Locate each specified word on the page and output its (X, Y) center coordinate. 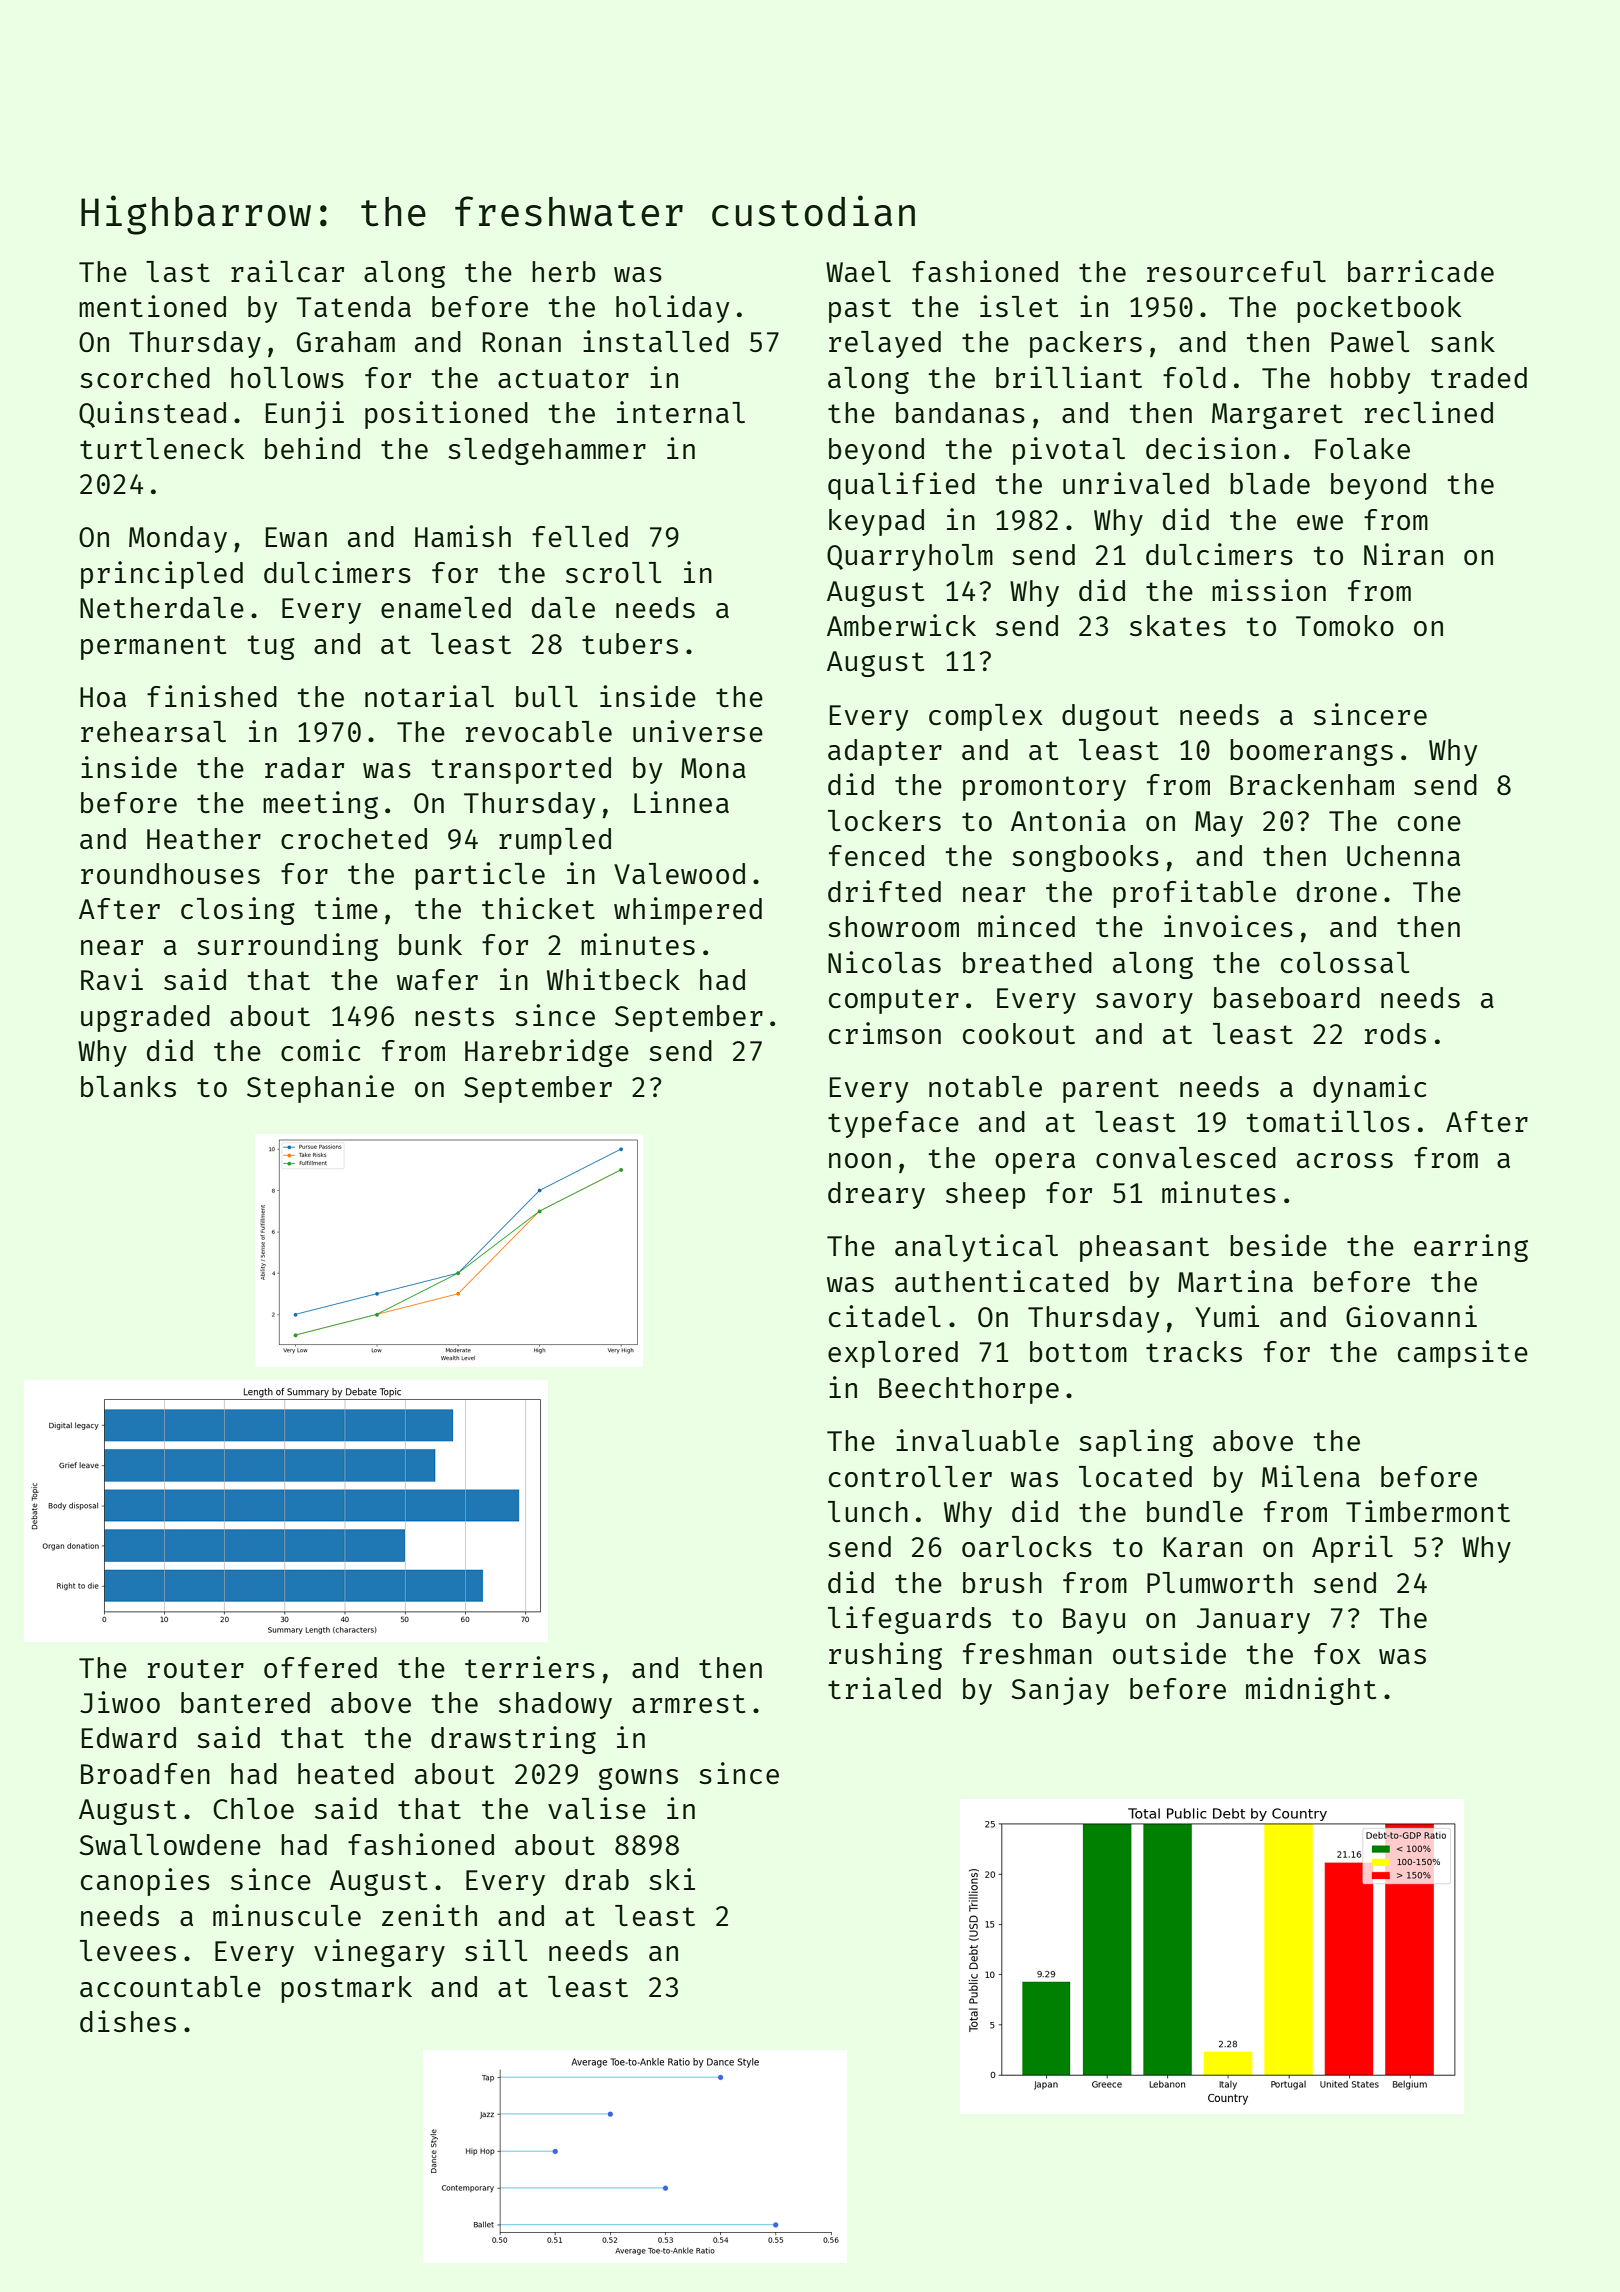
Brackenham (1312, 784)
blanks (128, 1086)
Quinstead (152, 414)
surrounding (287, 947)
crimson (885, 1033)
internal (681, 412)
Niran (1403, 554)
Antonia (1068, 820)
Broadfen (145, 1773)
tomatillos (1328, 1121)
